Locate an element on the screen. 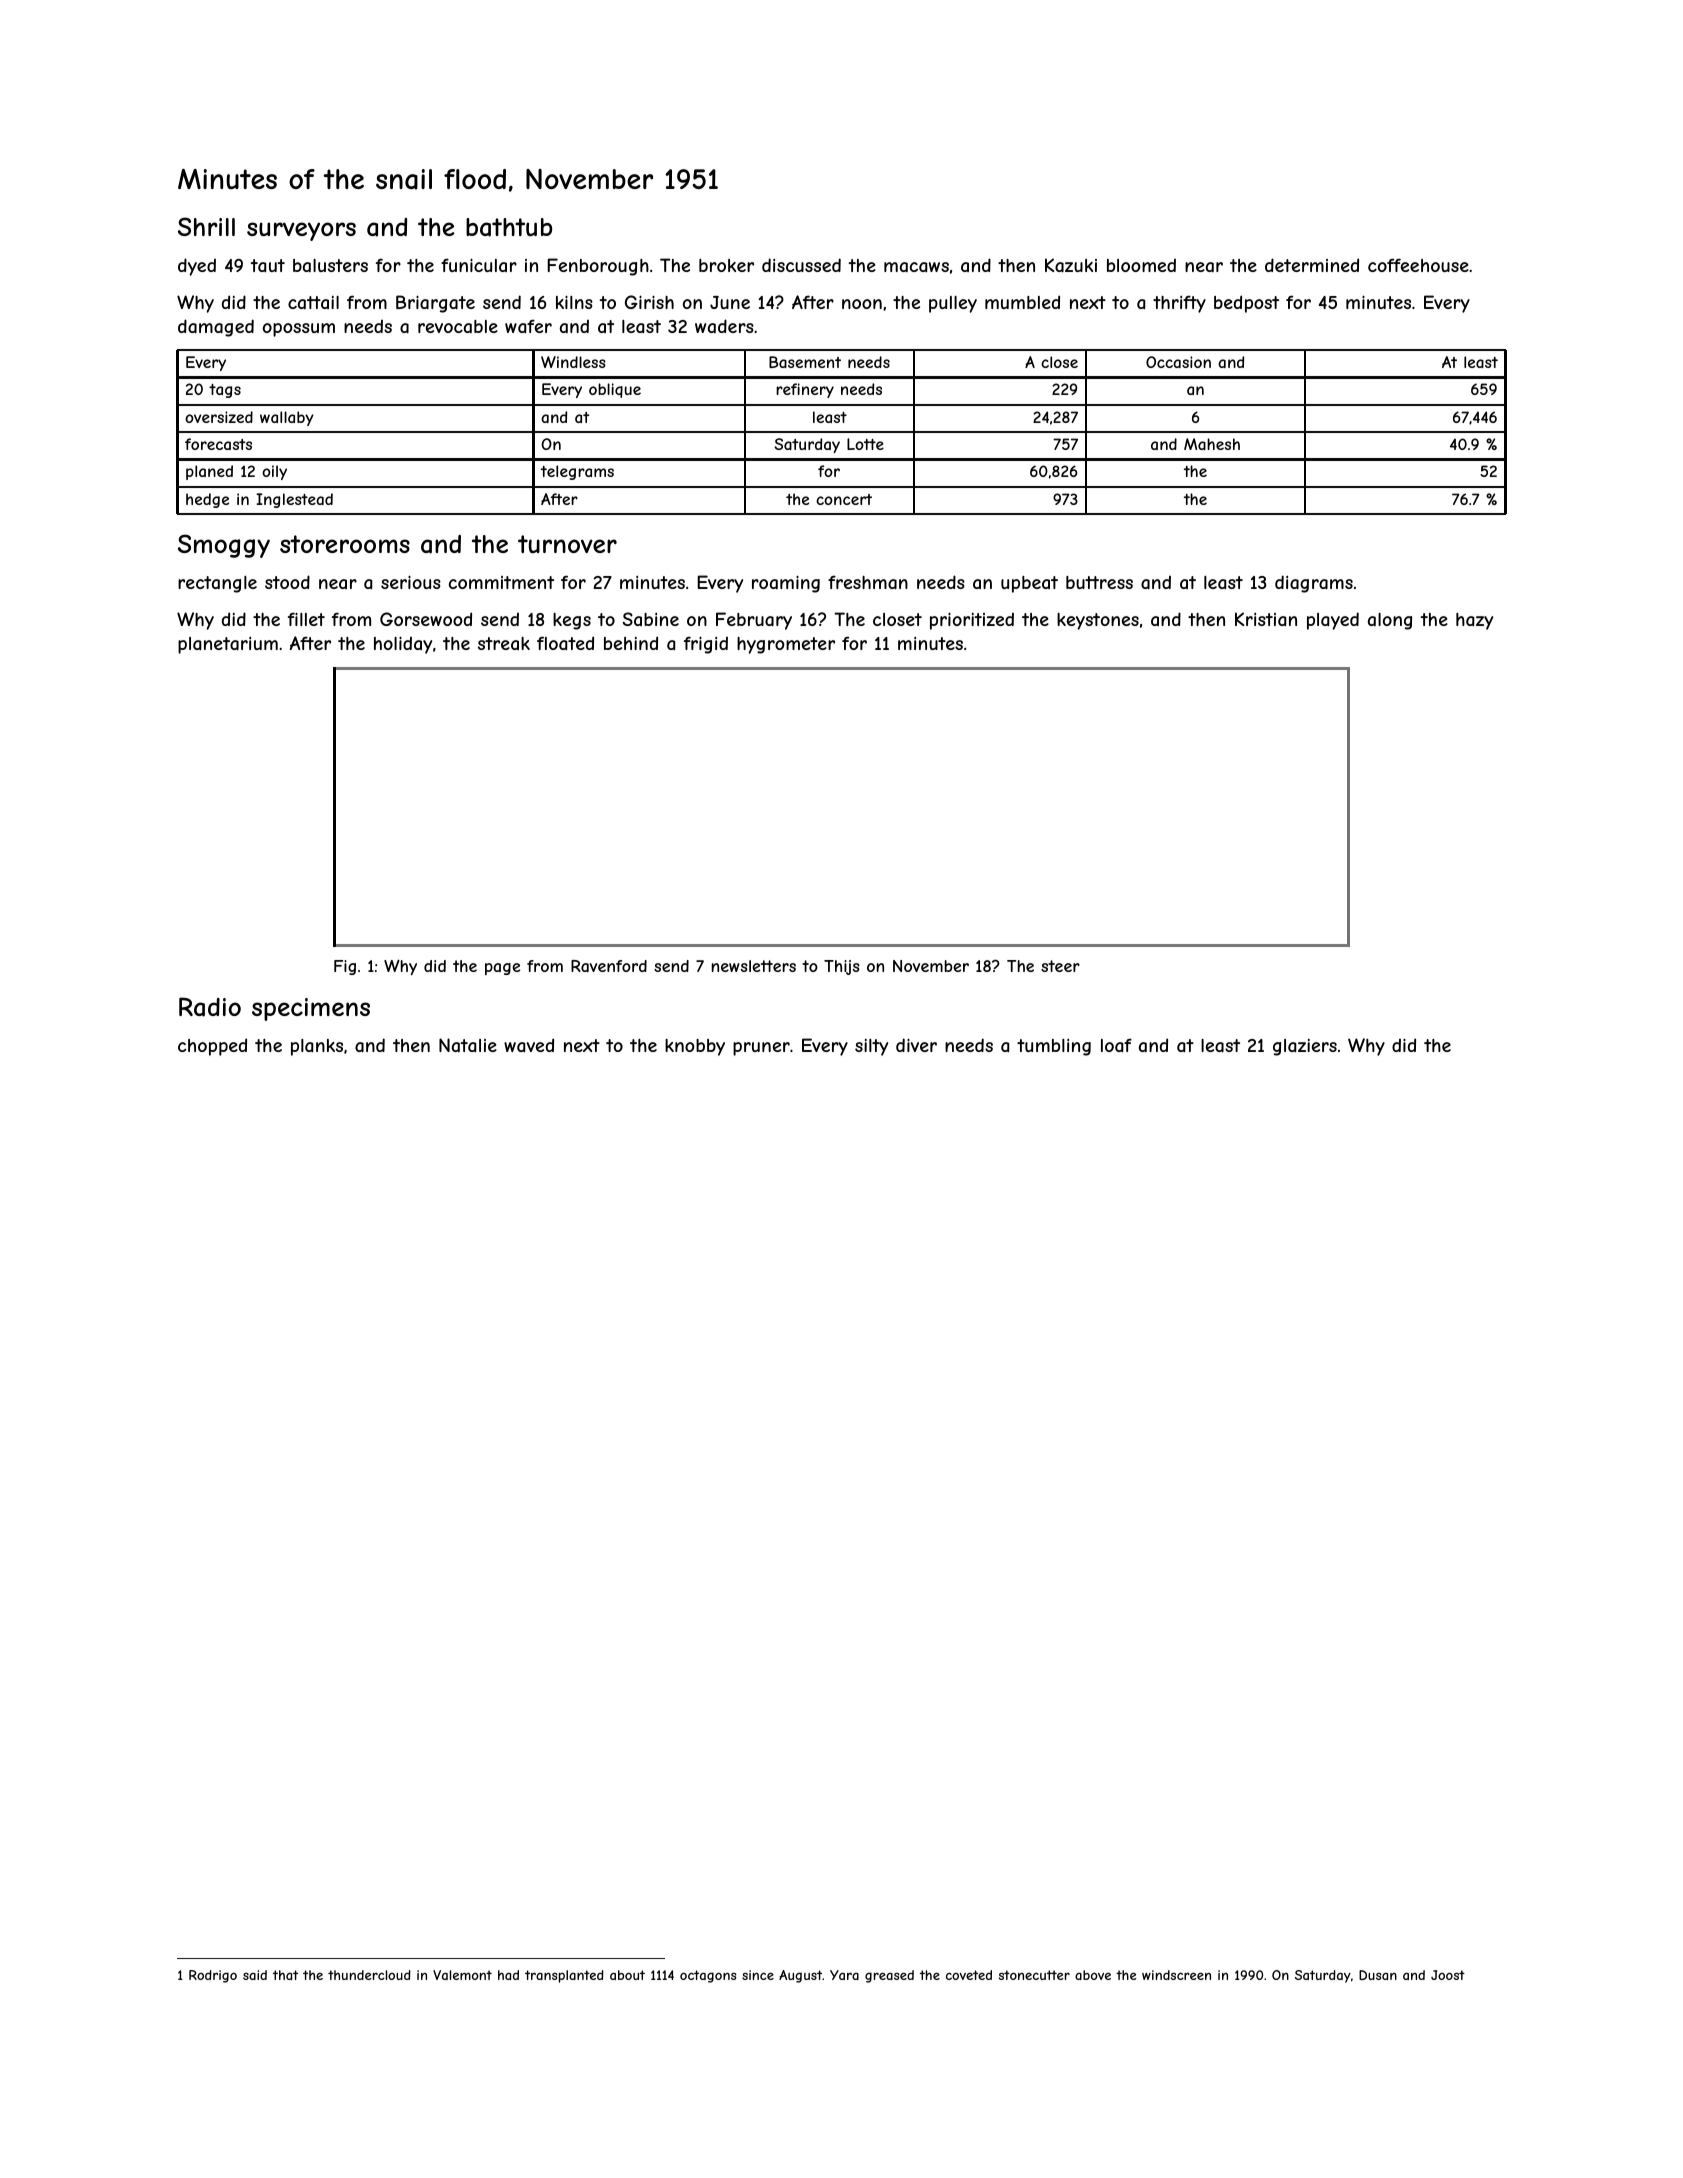  loaf is located at coordinates (1116, 1045).
